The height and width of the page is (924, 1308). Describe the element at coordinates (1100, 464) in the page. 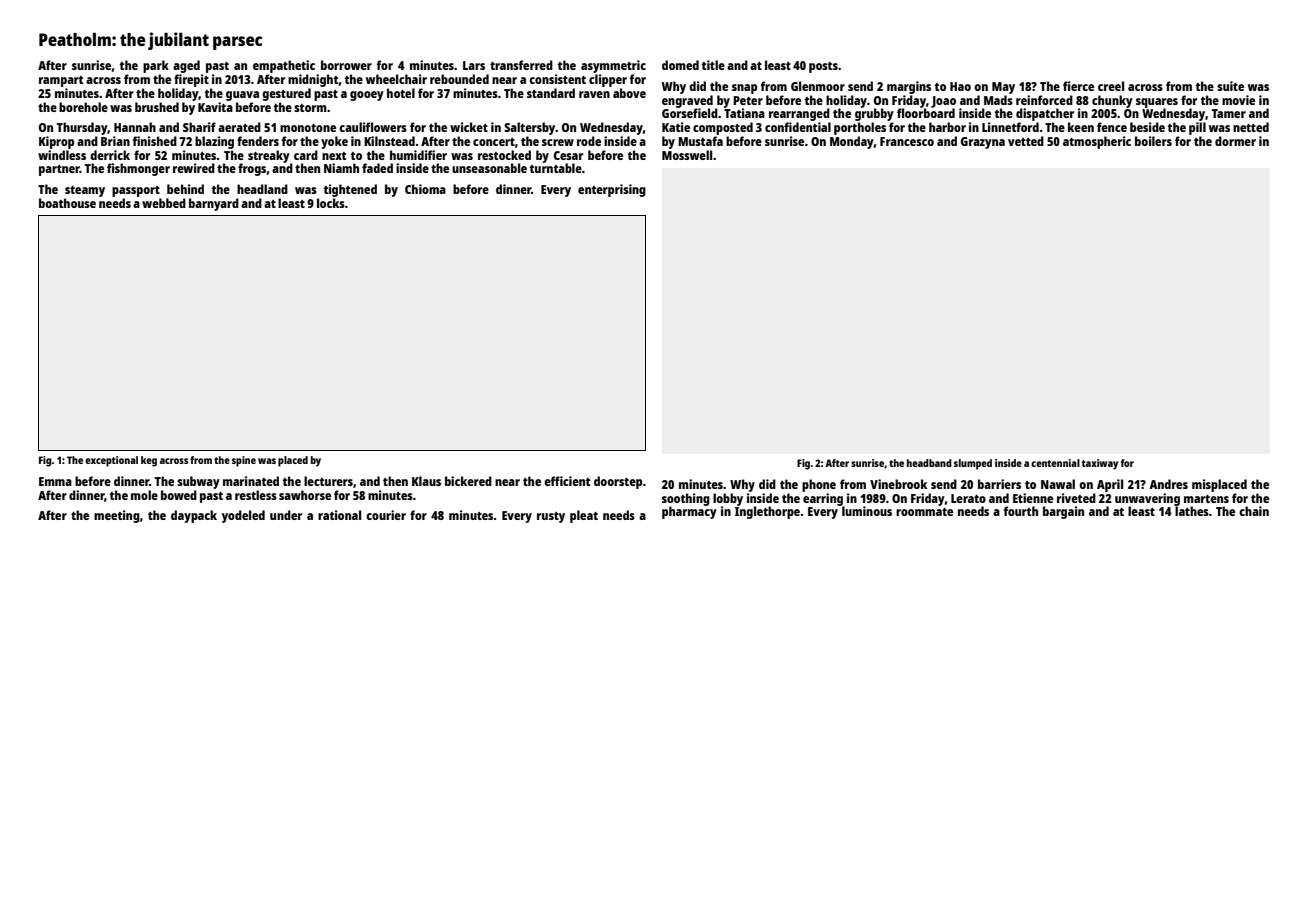

I see `taxiway` at that location.
